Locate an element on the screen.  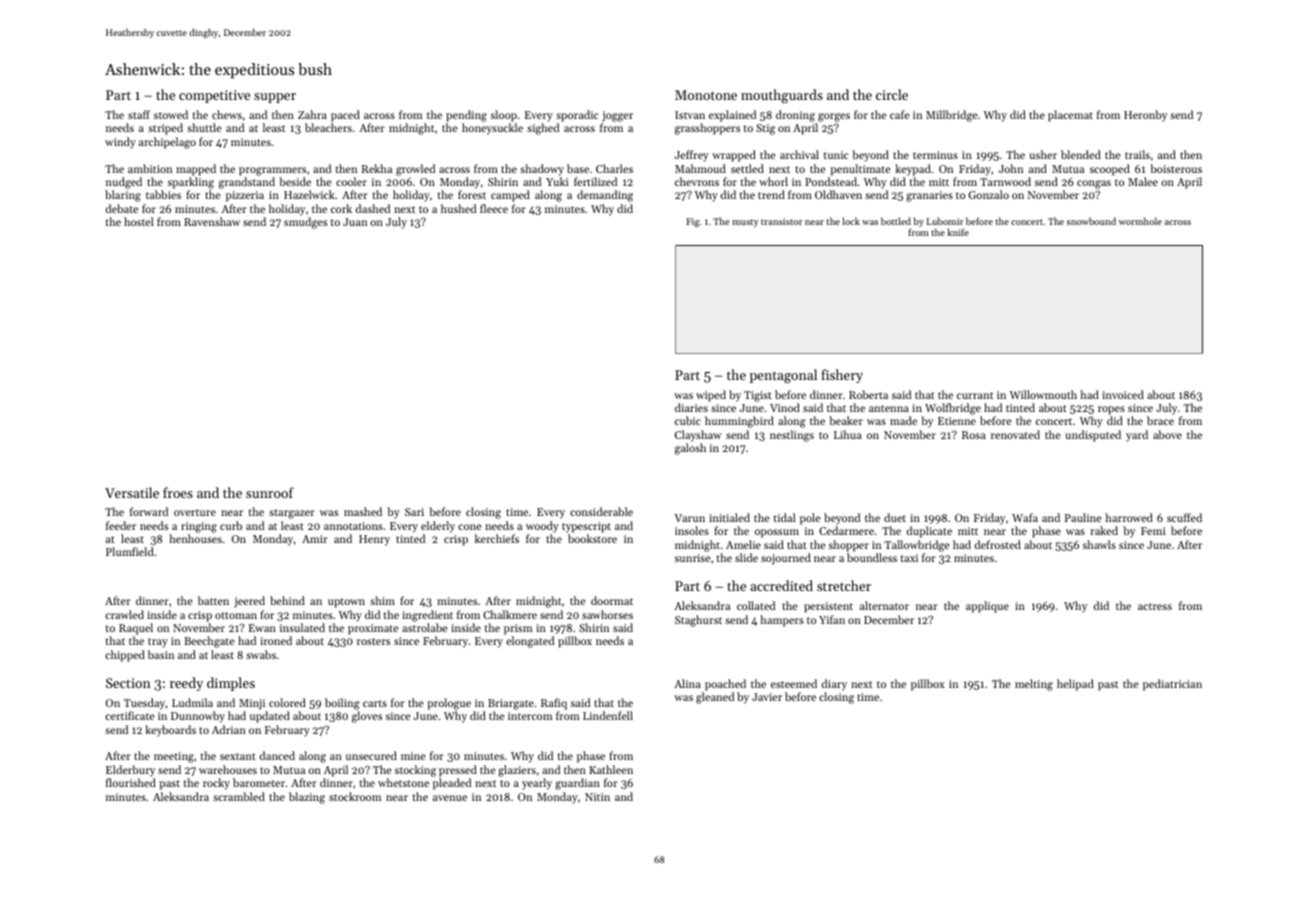
Nitin is located at coordinates (597, 797).
